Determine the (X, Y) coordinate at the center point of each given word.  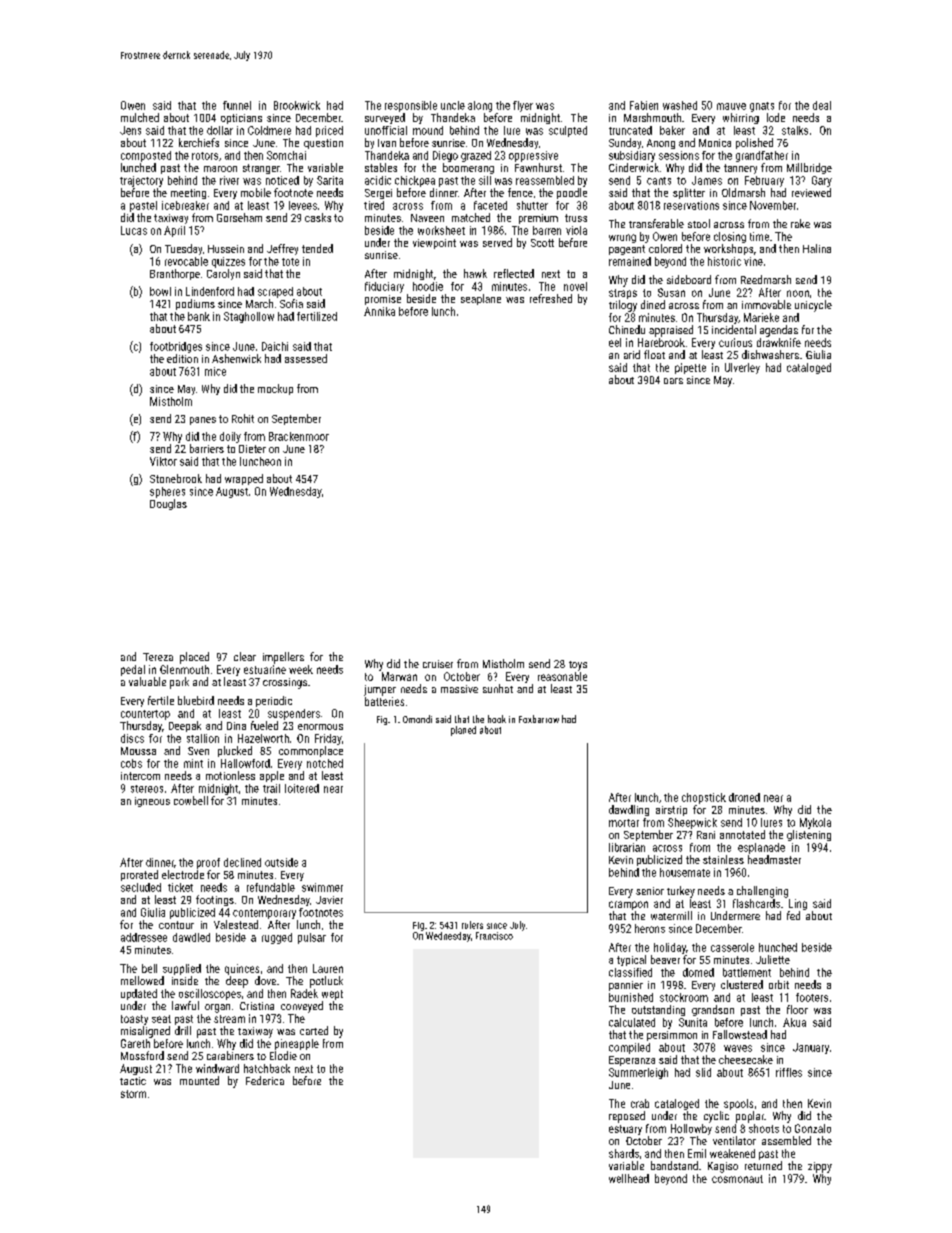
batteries (384, 701)
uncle (453, 105)
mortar (624, 823)
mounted (199, 1080)
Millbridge (809, 168)
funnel (237, 105)
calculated (632, 1022)
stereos (147, 789)
